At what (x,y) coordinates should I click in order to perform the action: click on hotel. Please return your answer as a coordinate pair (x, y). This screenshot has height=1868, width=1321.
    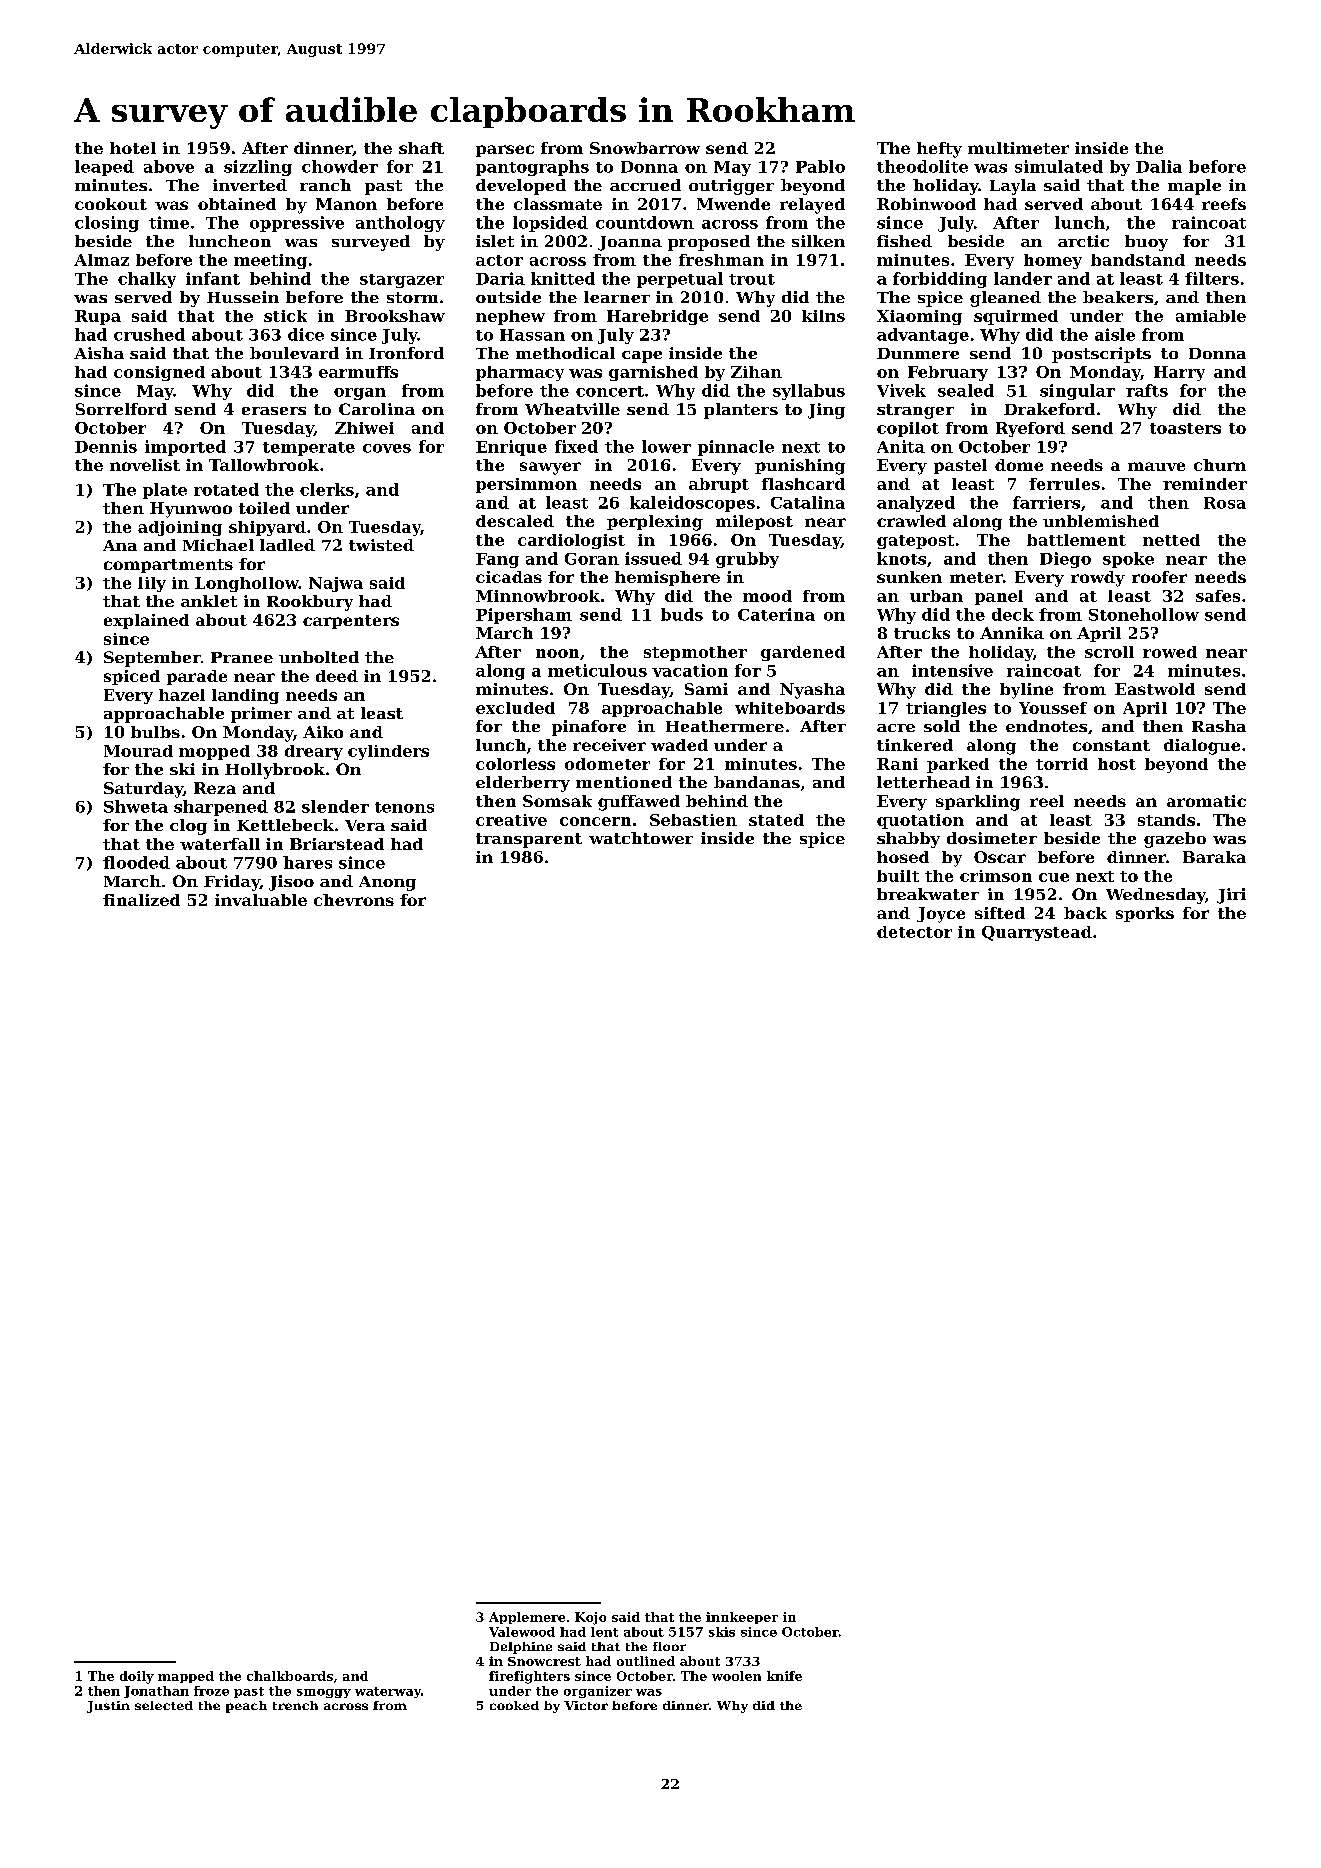
    Looking at the image, I should click on (133, 148).
